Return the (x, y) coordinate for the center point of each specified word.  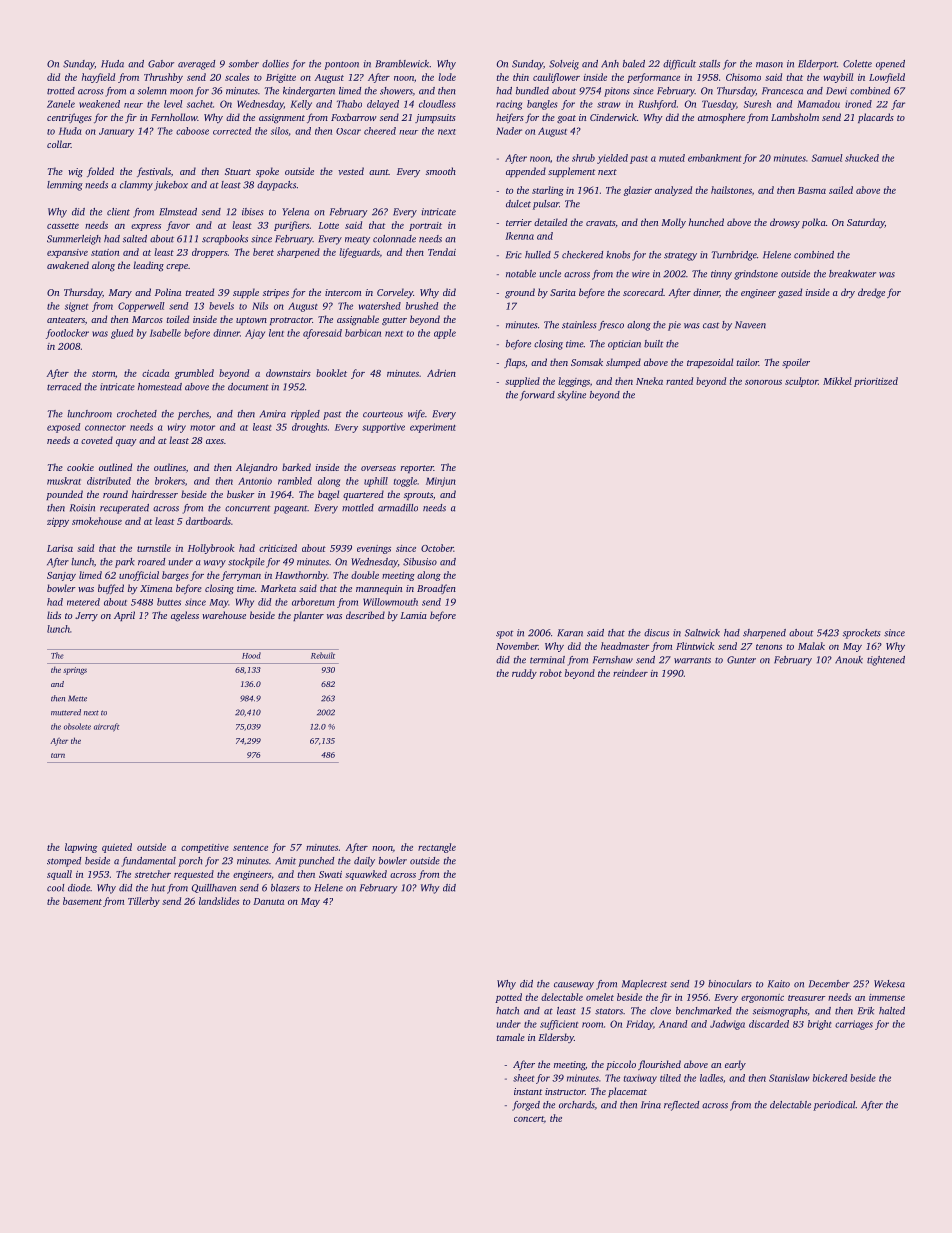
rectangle (437, 848)
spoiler (796, 363)
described (365, 615)
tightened (886, 661)
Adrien (441, 373)
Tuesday (719, 105)
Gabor (161, 64)
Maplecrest (644, 985)
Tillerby (144, 902)
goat (566, 119)
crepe (177, 267)
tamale (511, 1037)
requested (194, 875)
